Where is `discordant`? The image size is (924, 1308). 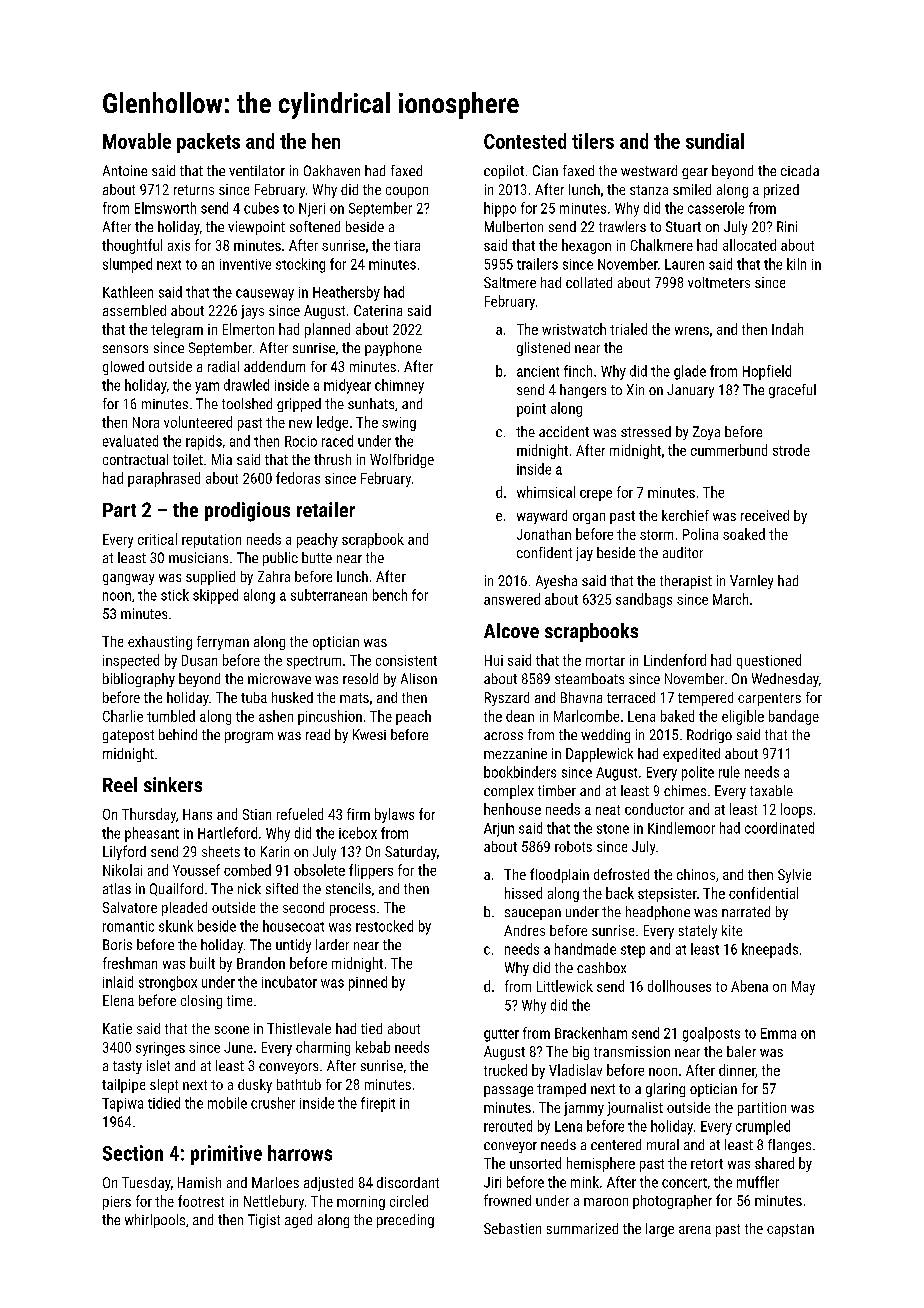
discordant is located at coordinates (408, 1182).
